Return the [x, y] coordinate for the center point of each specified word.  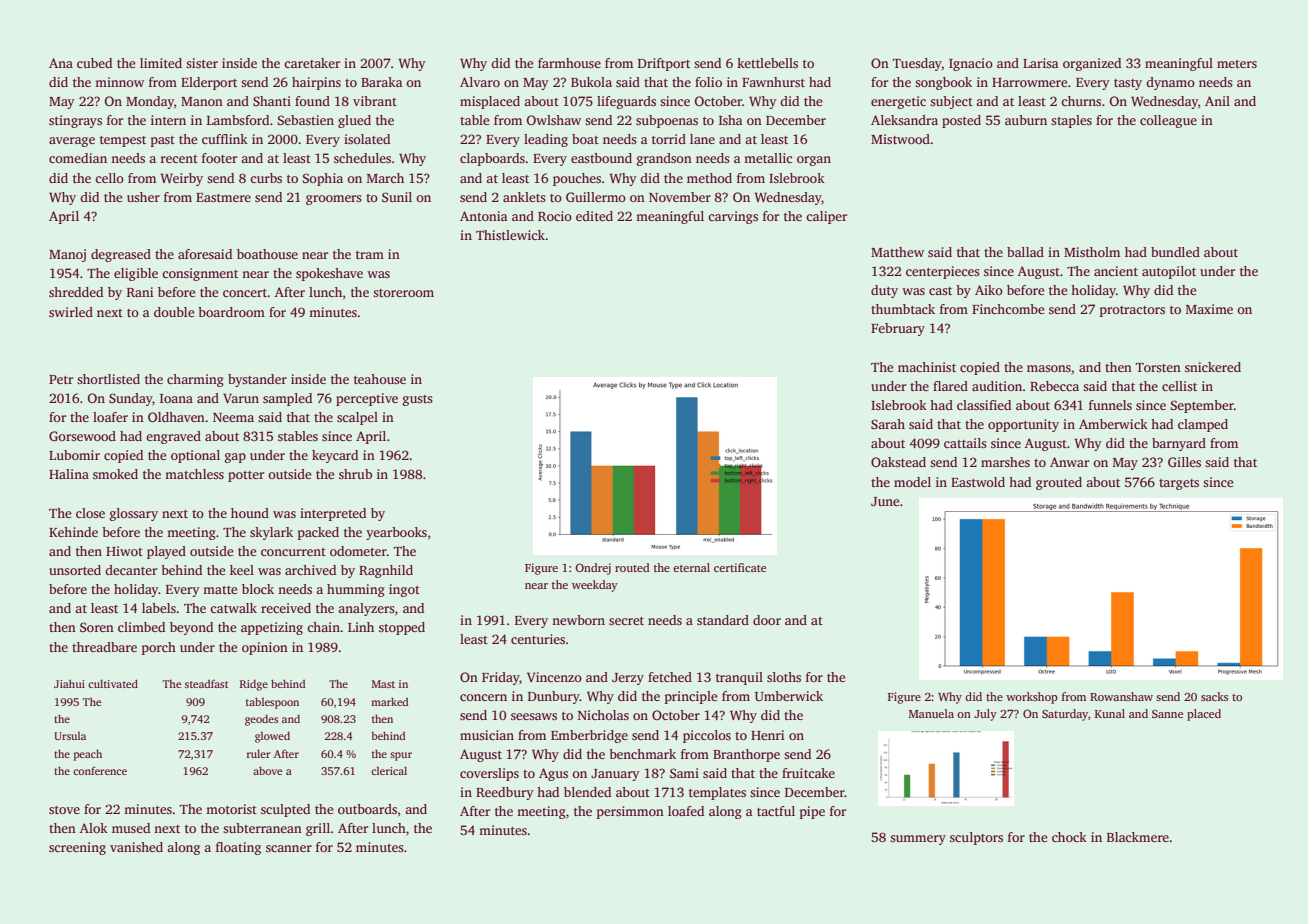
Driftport [664, 64]
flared [950, 386]
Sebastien [306, 120]
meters [1237, 64]
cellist [1179, 386]
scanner [289, 848]
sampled [287, 399]
